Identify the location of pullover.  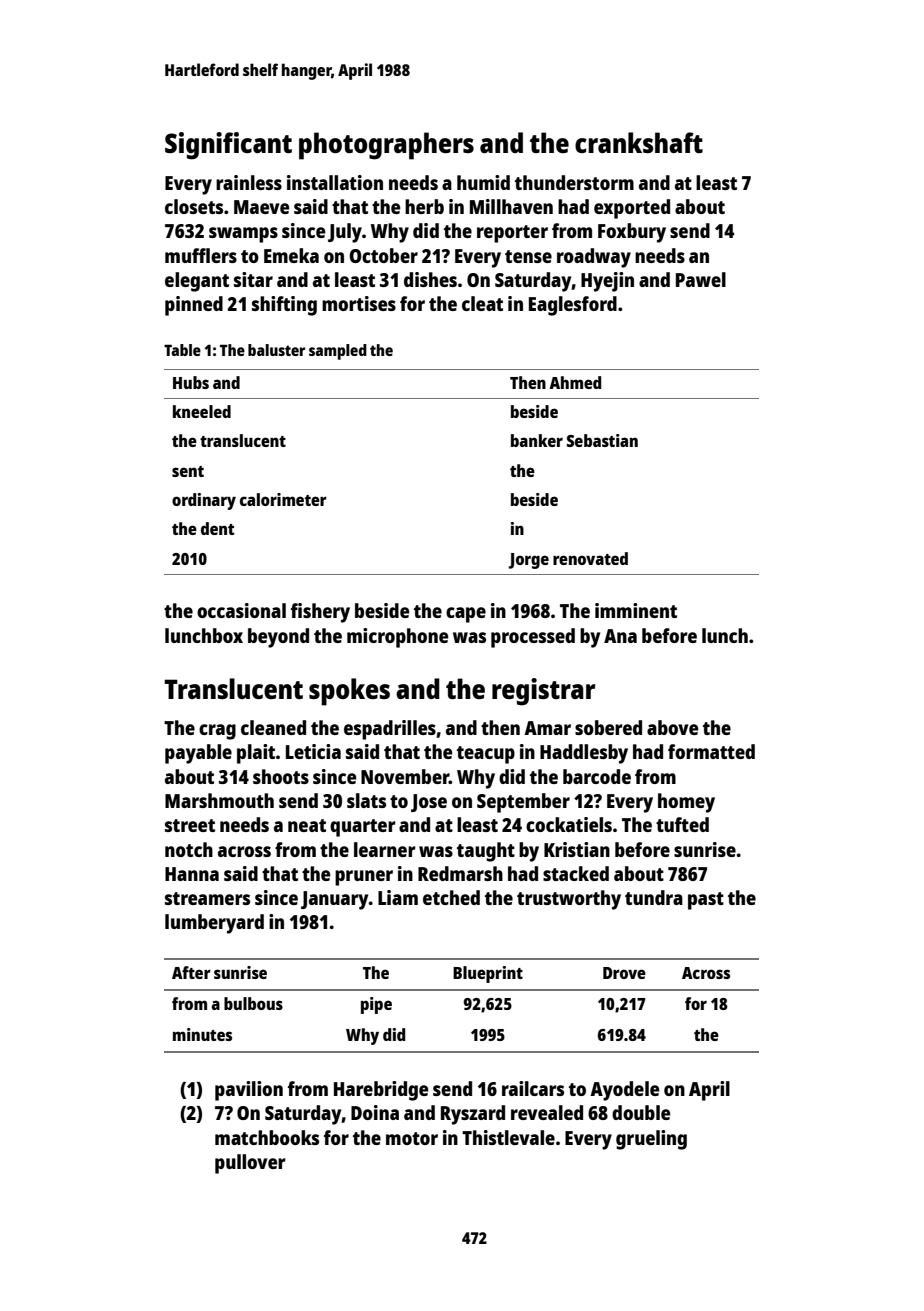
(250, 1164).
